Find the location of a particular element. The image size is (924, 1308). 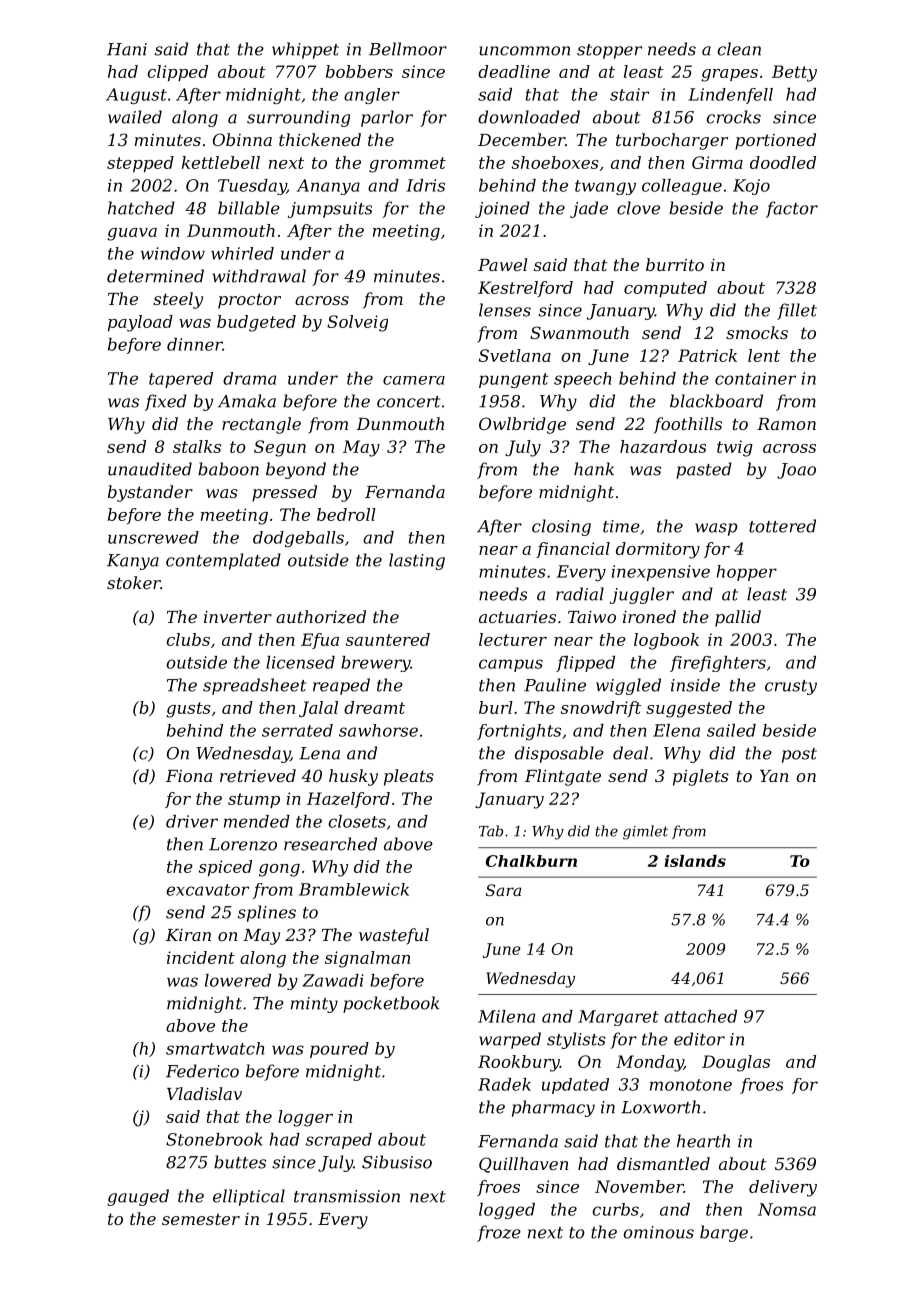

attached is located at coordinates (700, 1016).
